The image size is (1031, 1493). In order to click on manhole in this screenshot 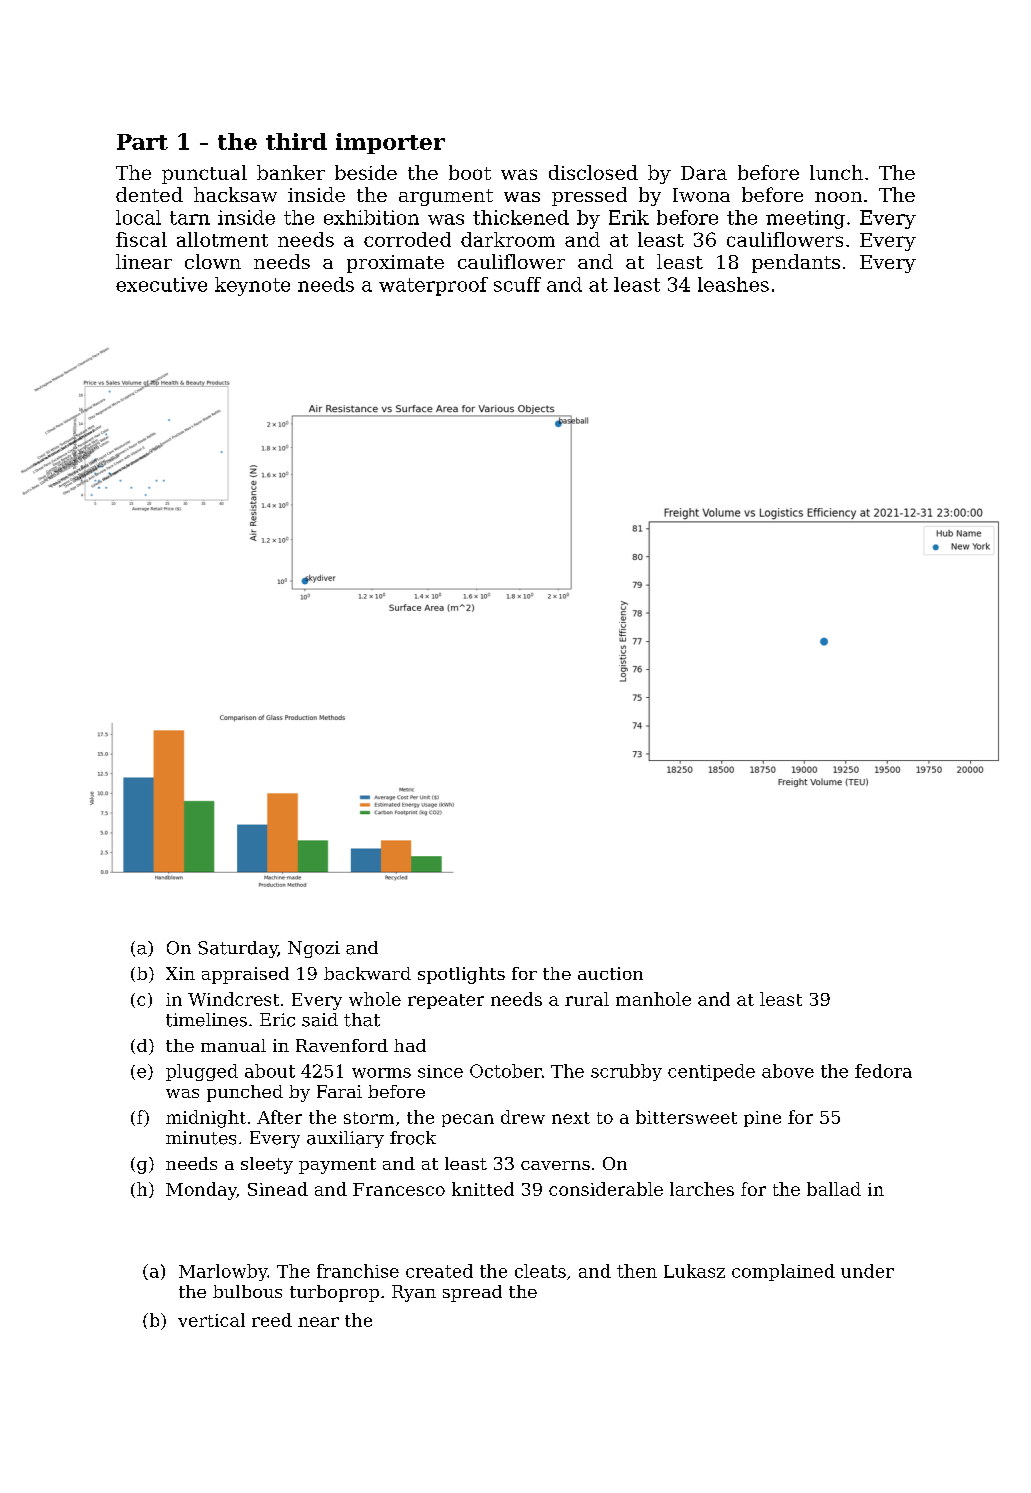, I will do `click(653, 999)`.
